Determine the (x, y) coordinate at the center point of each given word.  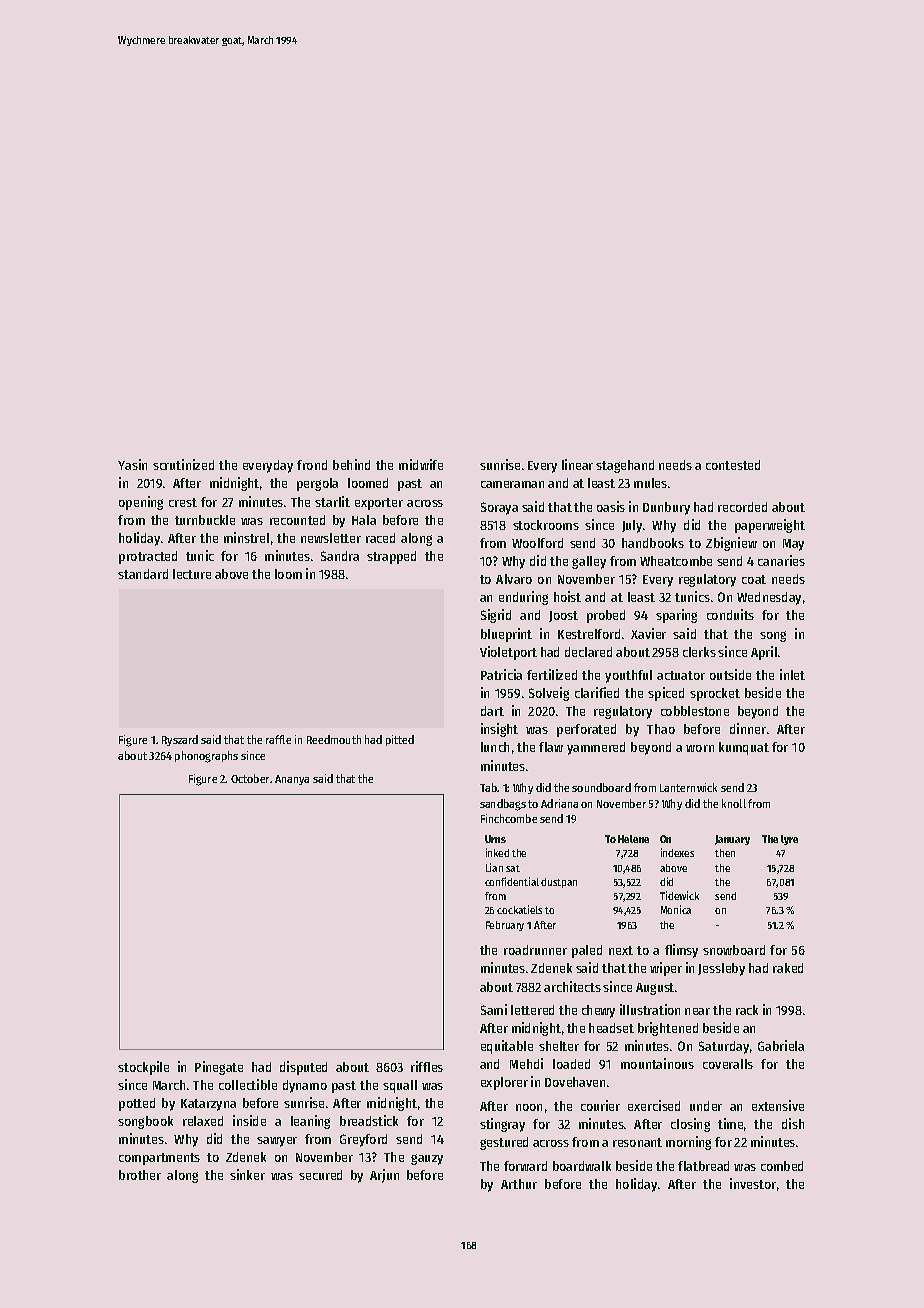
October (250, 778)
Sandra (340, 556)
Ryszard (180, 740)
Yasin (132, 464)
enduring (523, 598)
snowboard (734, 950)
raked (788, 968)
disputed (303, 1068)
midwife (421, 464)
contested (733, 465)
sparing (676, 616)
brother (140, 1175)
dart (492, 711)
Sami (494, 1009)
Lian (494, 867)
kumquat (744, 748)
